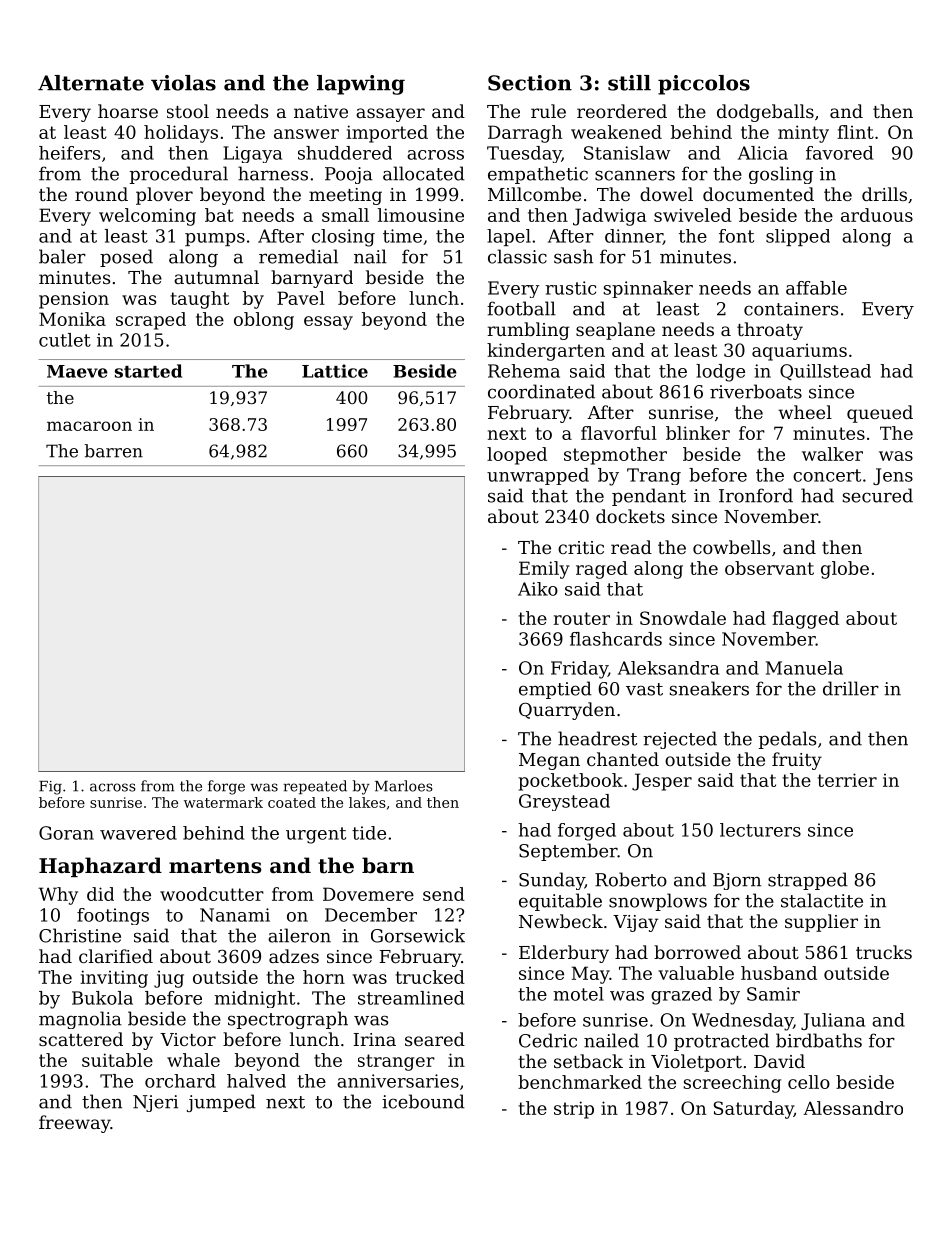  What do you see at coordinates (538, 175) in the image?
I see `empathetic` at bounding box center [538, 175].
